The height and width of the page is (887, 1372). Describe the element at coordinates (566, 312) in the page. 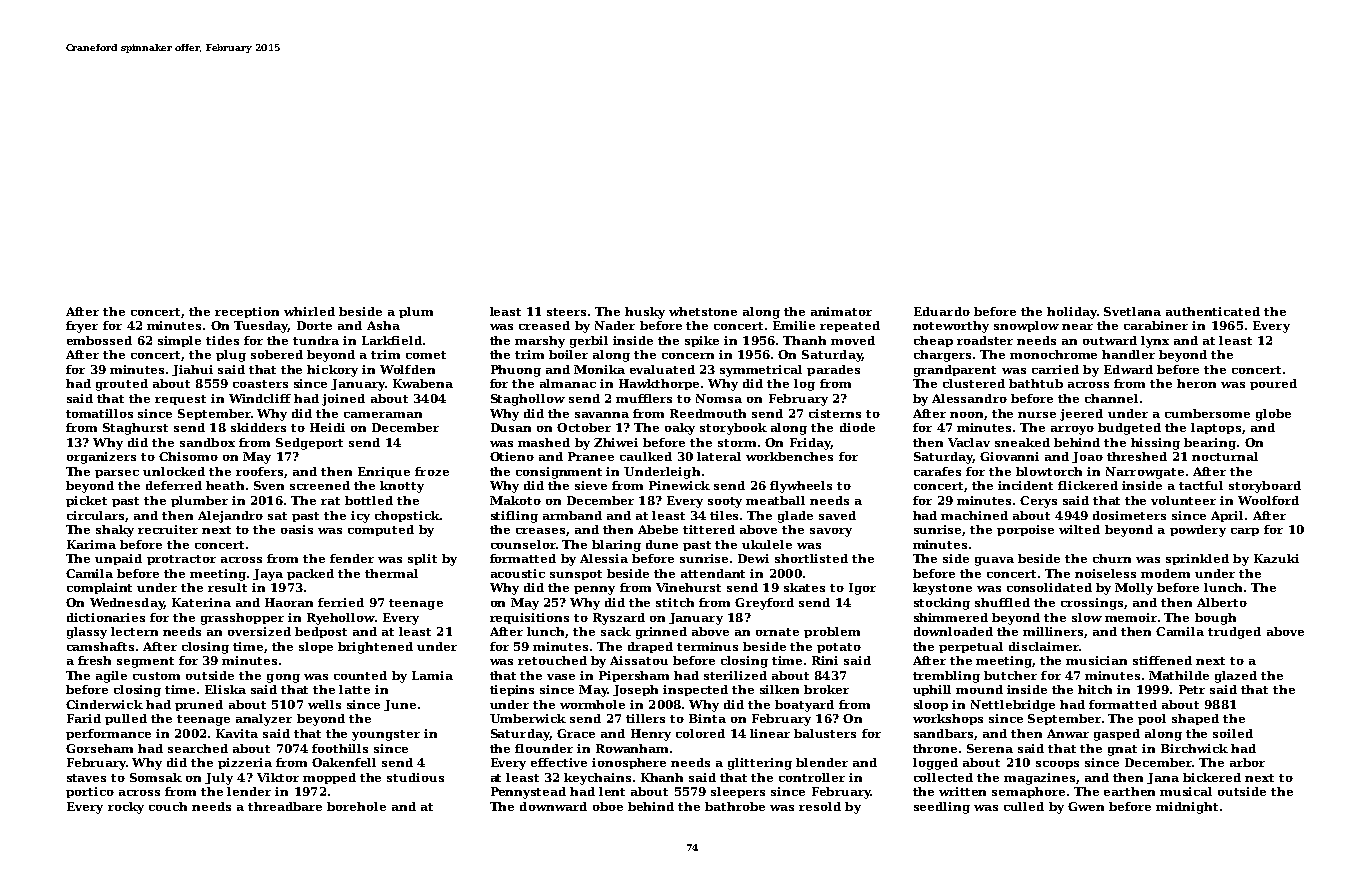

I see `steers` at that location.
